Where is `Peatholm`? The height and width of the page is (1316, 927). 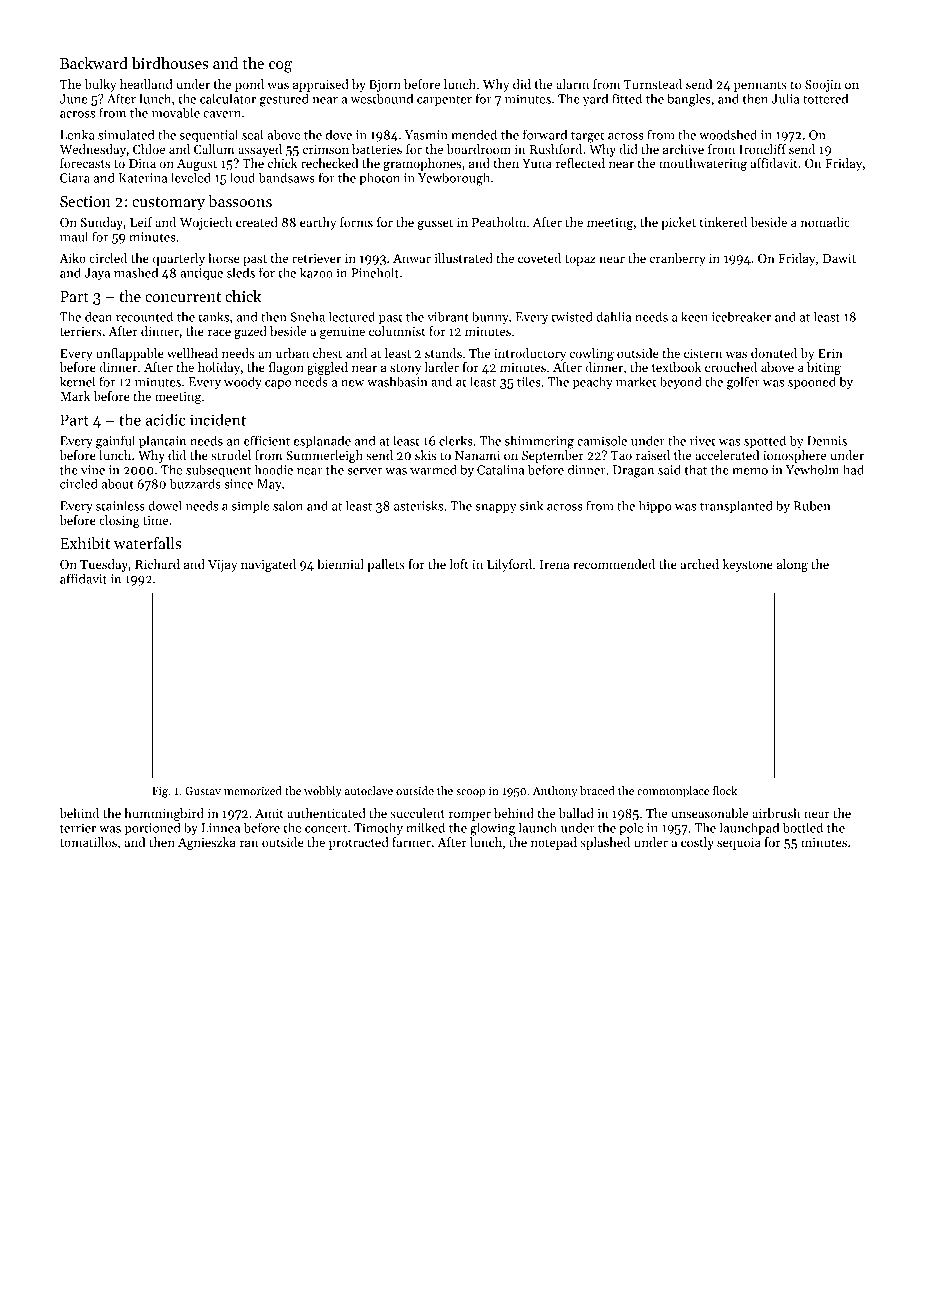 Peatholm is located at coordinates (499, 222).
